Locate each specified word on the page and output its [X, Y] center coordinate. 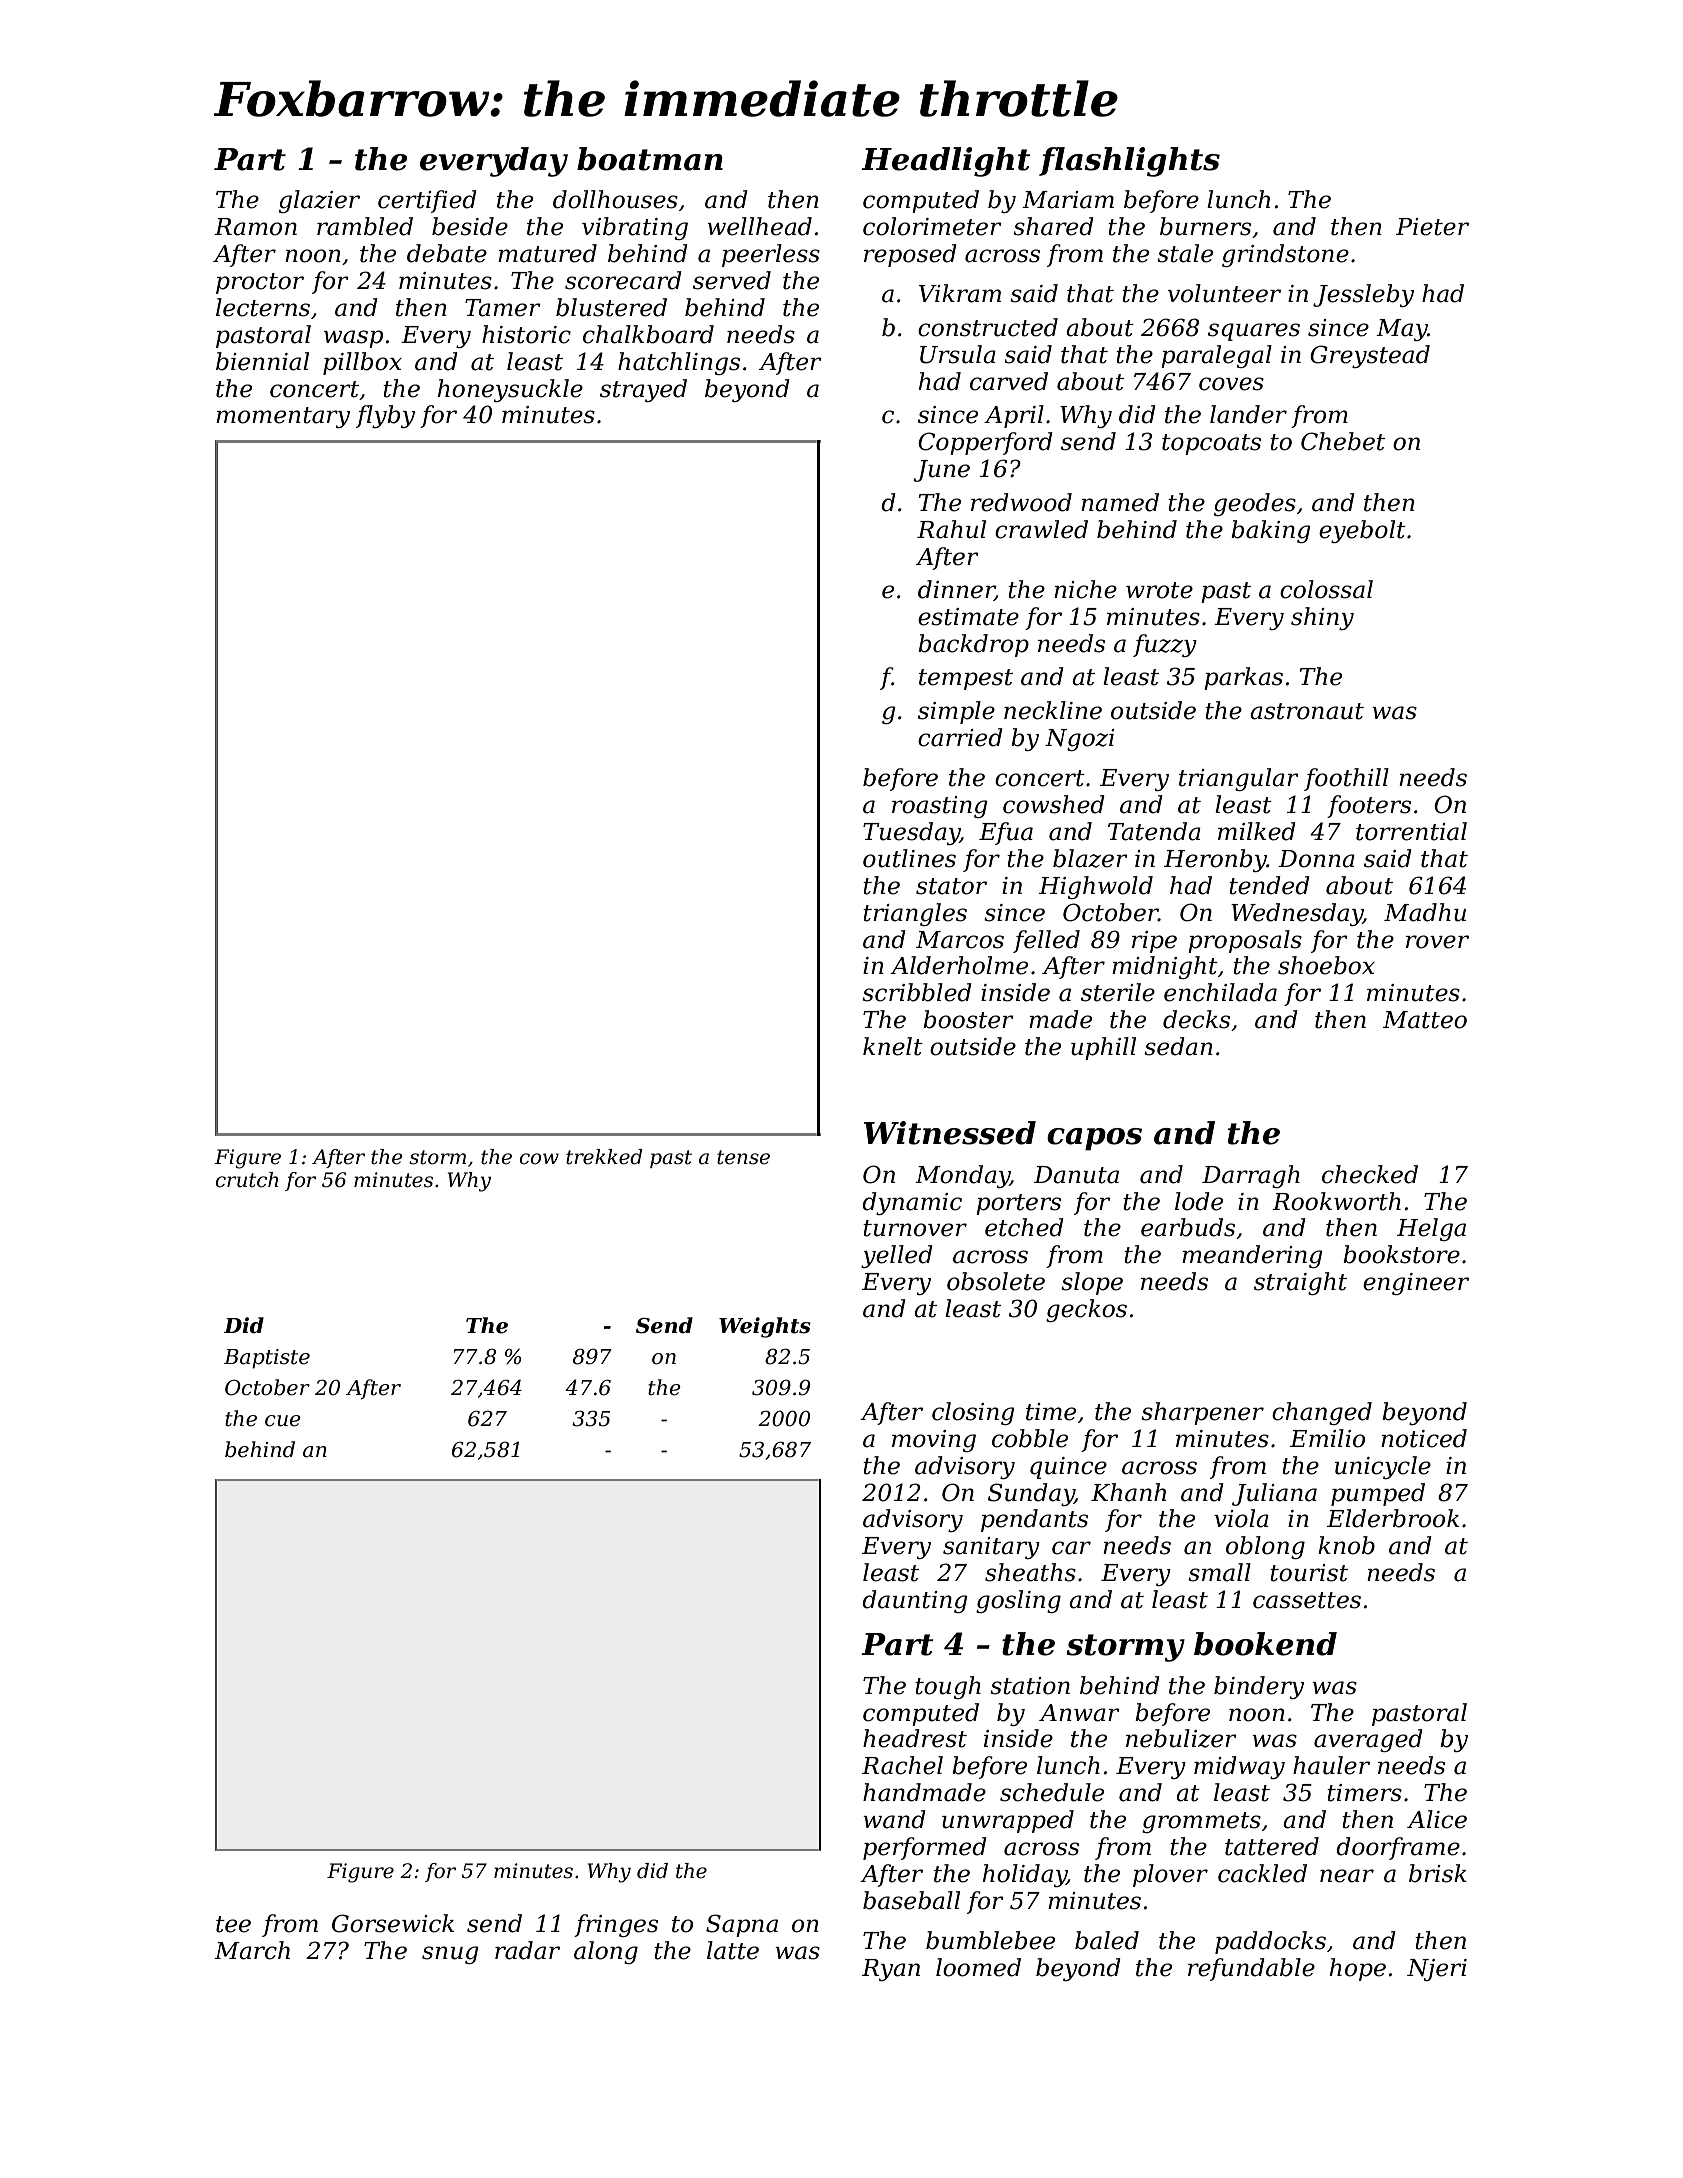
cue [283, 1421]
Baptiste [267, 1359]
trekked [604, 1157]
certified [427, 201]
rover [1437, 942]
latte [733, 1950]
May [1402, 330]
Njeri [1437, 1970]
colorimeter [932, 226]
